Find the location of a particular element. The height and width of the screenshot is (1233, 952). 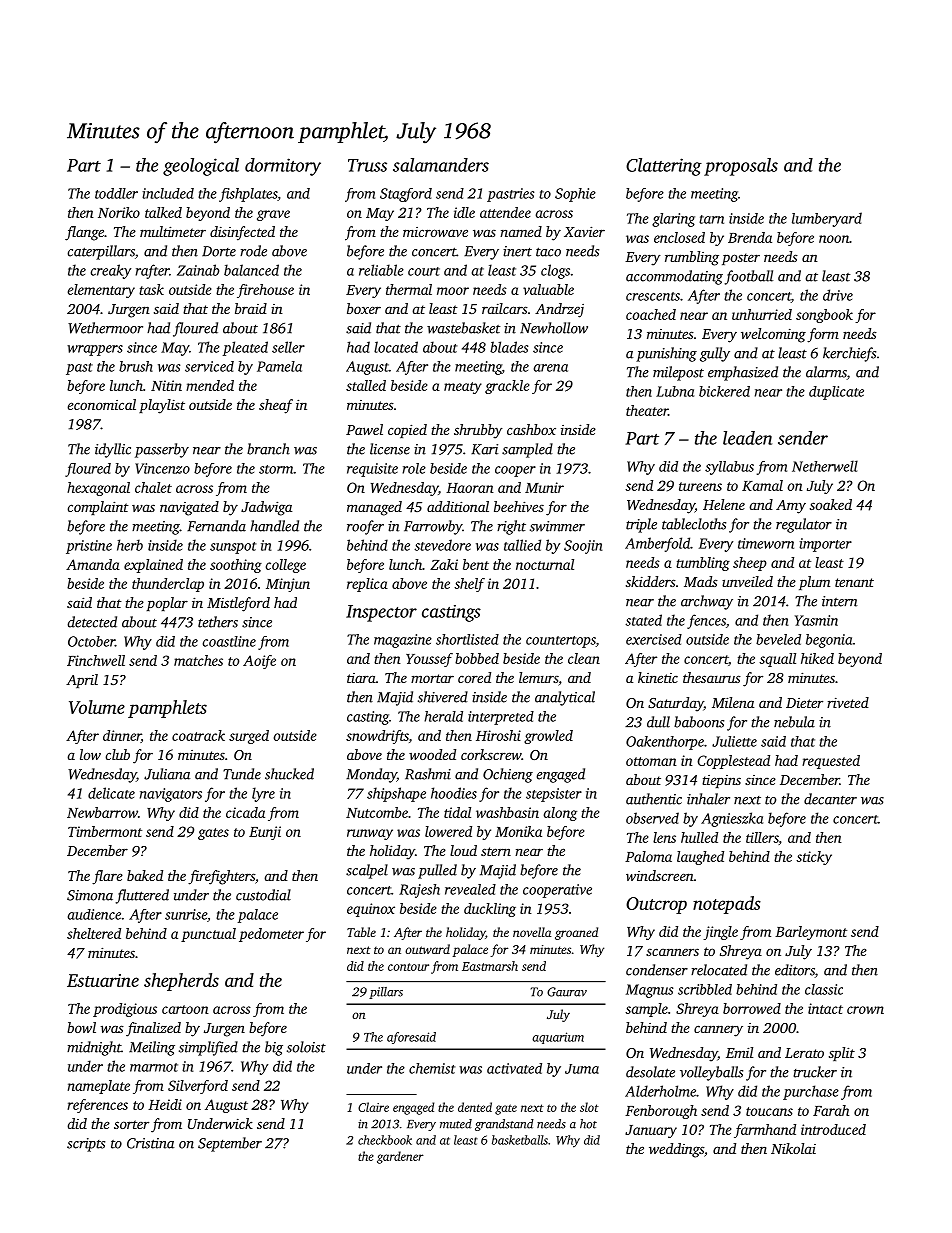

unhurried is located at coordinates (762, 314).
